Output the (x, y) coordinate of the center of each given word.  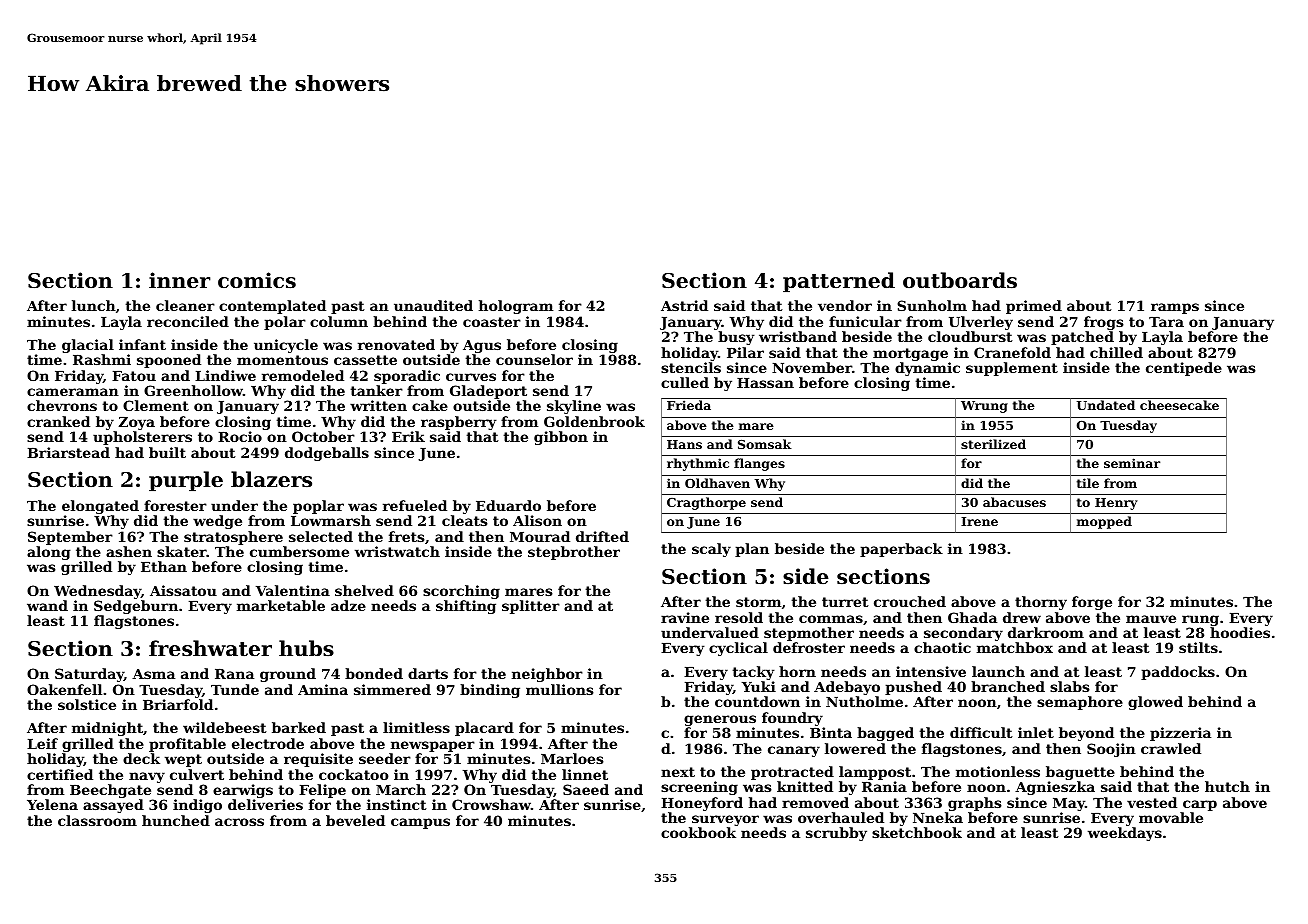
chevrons (62, 405)
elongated (100, 507)
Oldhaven (717, 483)
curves (471, 377)
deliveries (265, 804)
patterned (839, 282)
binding (490, 691)
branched (1008, 686)
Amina (323, 689)
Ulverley (981, 323)
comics (257, 280)
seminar (1132, 463)
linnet (585, 774)
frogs (1104, 323)
